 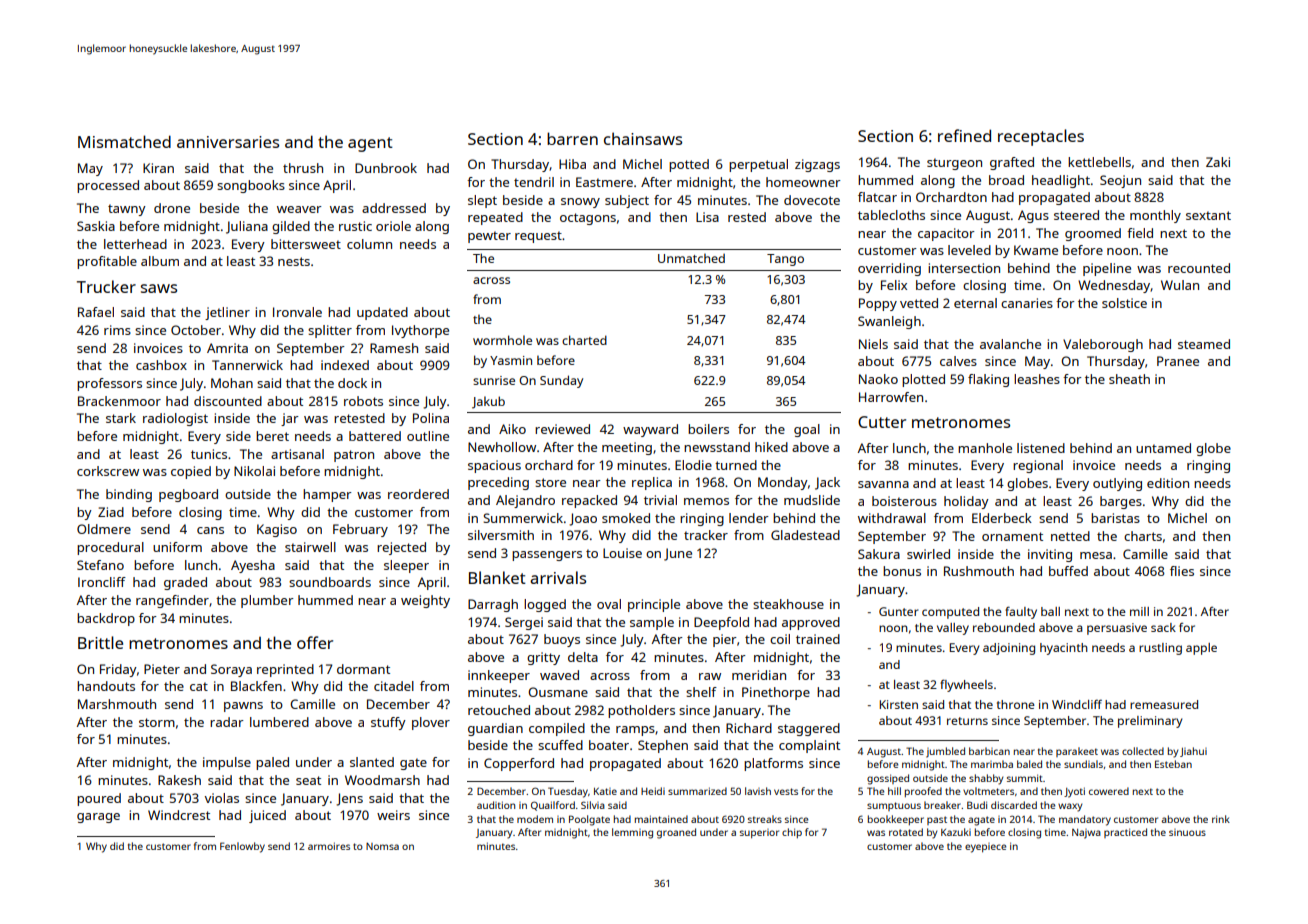 I want to click on newsstand, so click(x=717, y=447).
